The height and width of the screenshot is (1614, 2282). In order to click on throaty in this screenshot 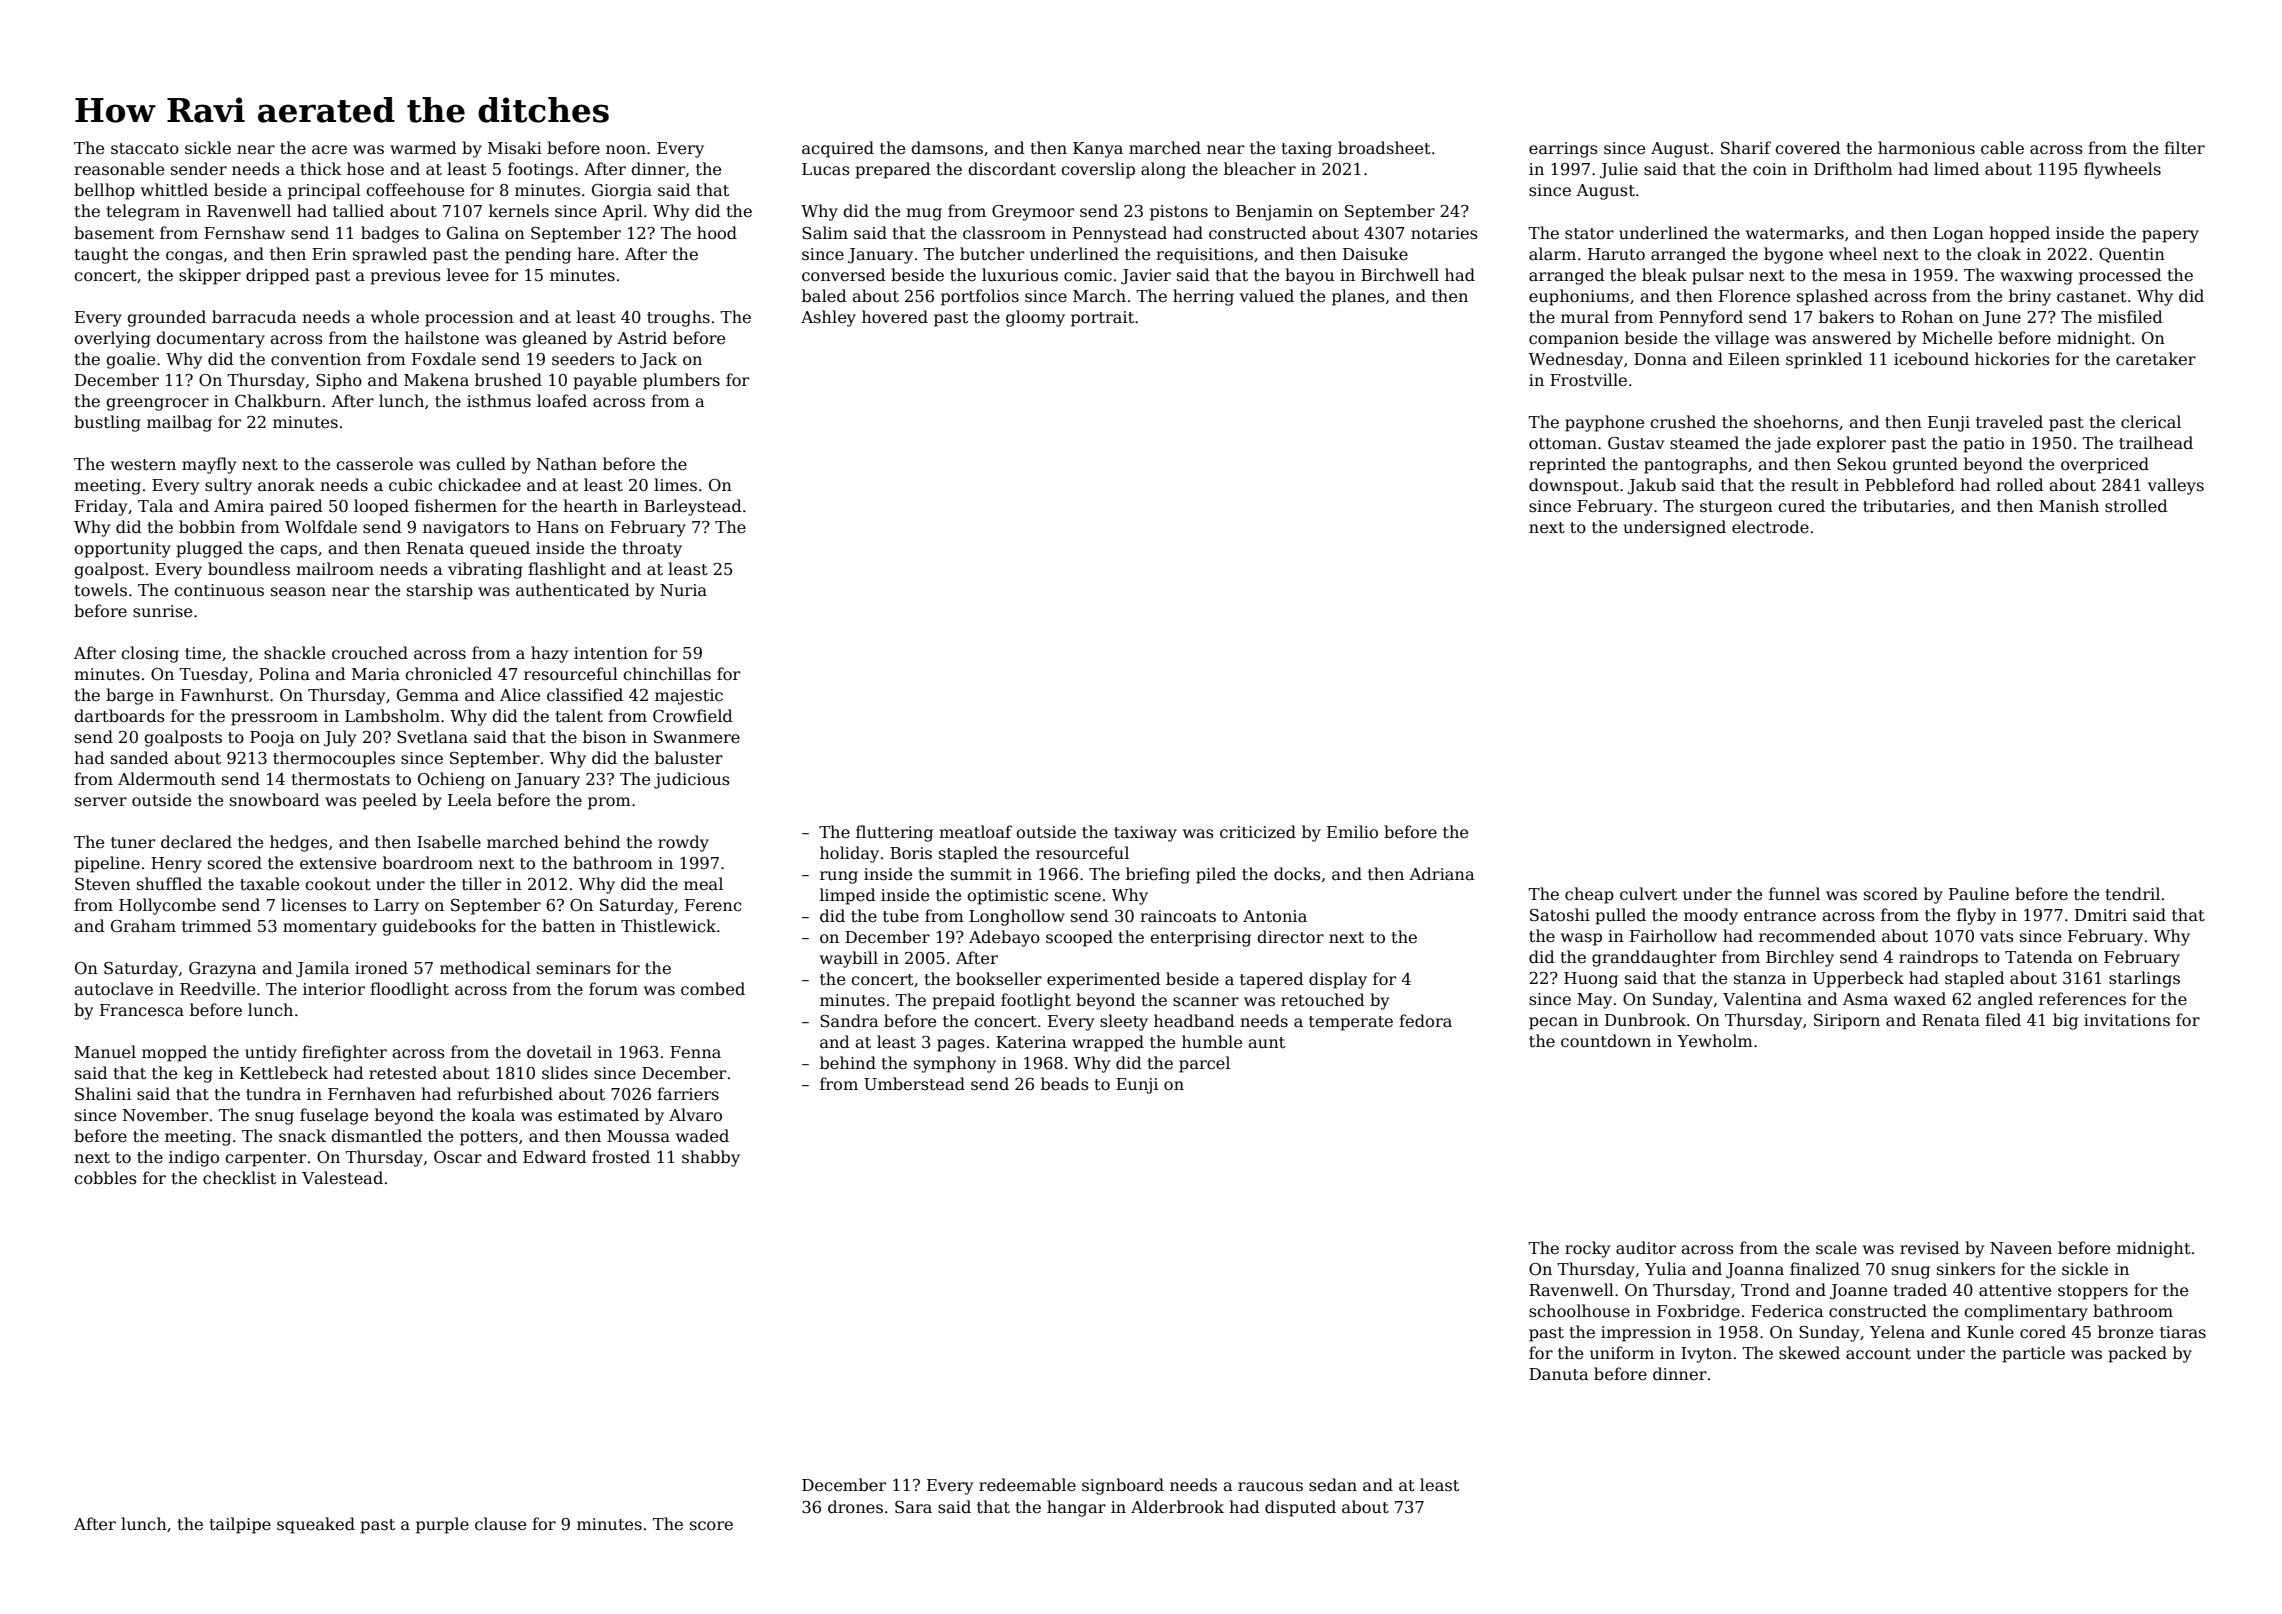, I will do `click(652, 549)`.
